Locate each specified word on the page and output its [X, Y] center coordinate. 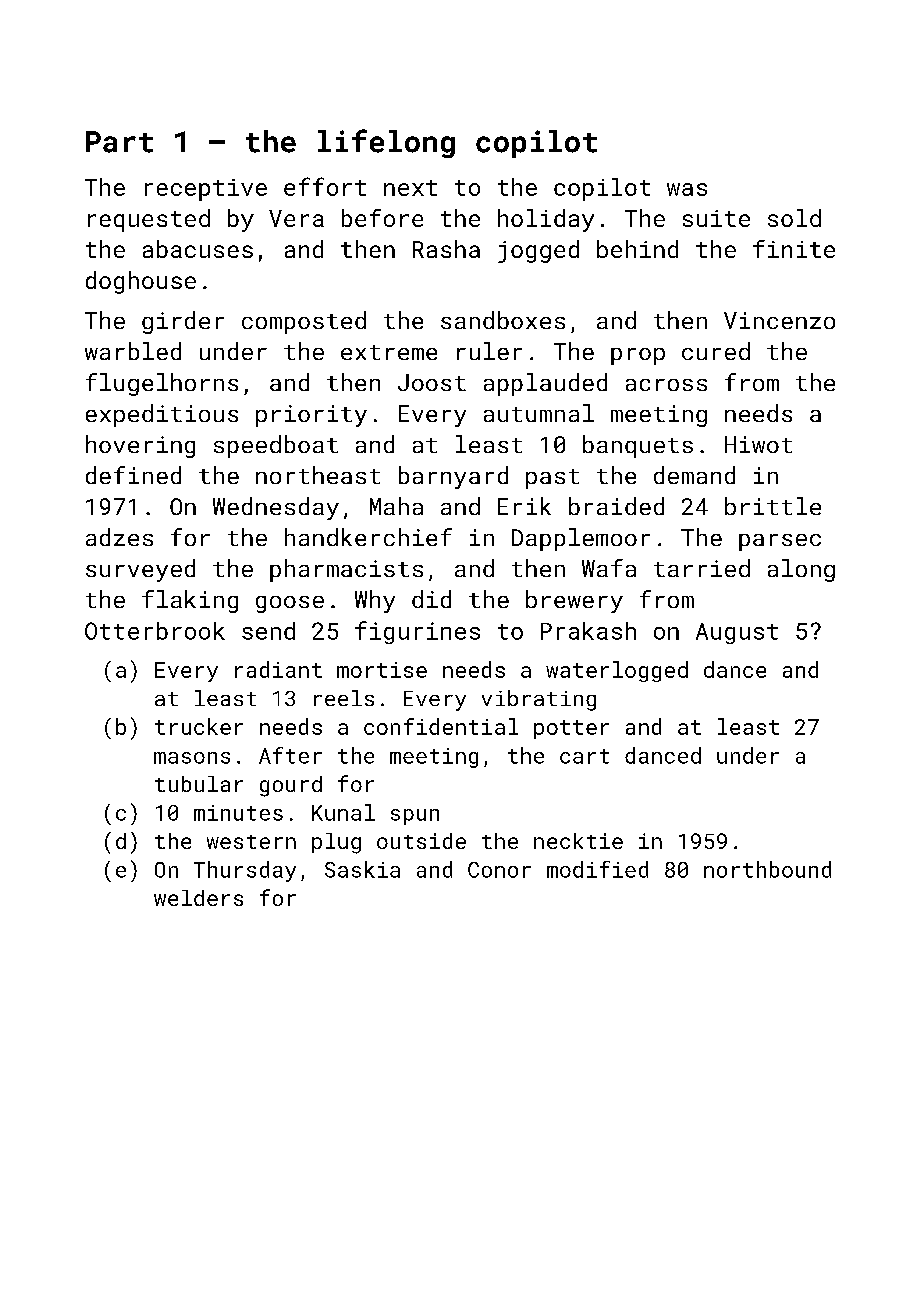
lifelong [386, 143]
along [801, 570]
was [687, 189]
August [737, 633]
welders [198, 898]
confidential [441, 726]
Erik [524, 506]
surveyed [140, 570]
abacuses [198, 249]
